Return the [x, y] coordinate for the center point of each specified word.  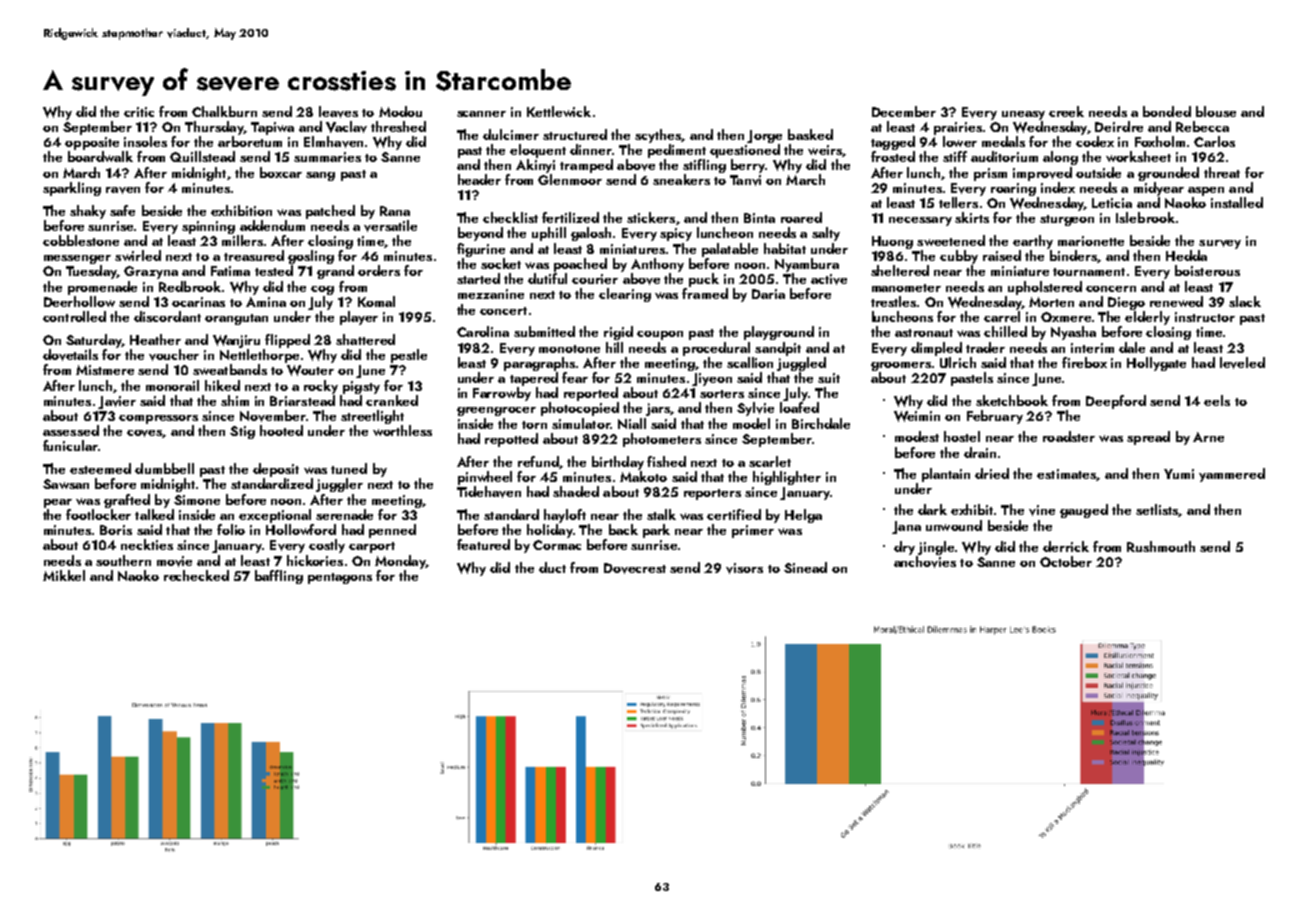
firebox [1084, 362]
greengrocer [496, 411]
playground [779, 333]
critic [139, 112]
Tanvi [745, 180]
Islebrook [1145, 217]
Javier [117, 402]
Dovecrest [635, 568]
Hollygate [1156, 364]
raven [123, 190]
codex [1095, 141]
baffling [279, 577]
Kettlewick [559, 111]
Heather [155, 339]
